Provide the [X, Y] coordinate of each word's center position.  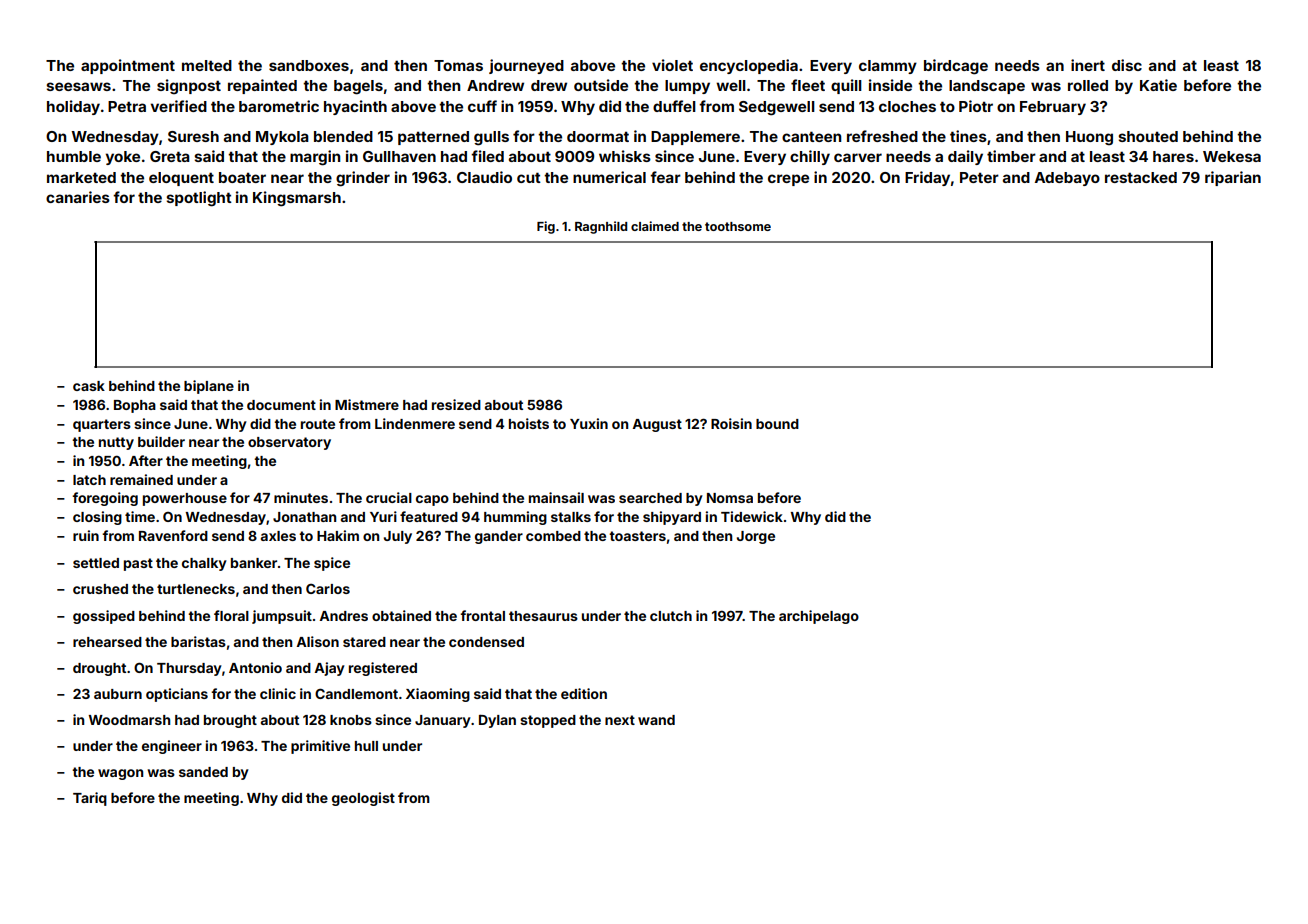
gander [499, 537]
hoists [529, 423]
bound [777, 424]
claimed [655, 226]
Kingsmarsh [297, 199]
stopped [548, 721]
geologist [363, 799]
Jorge [756, 537]
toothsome [738, 226]
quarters [102, 425]
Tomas [458, 65]
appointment [128, 66]
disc [1127, 65]
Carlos [328, 589]
